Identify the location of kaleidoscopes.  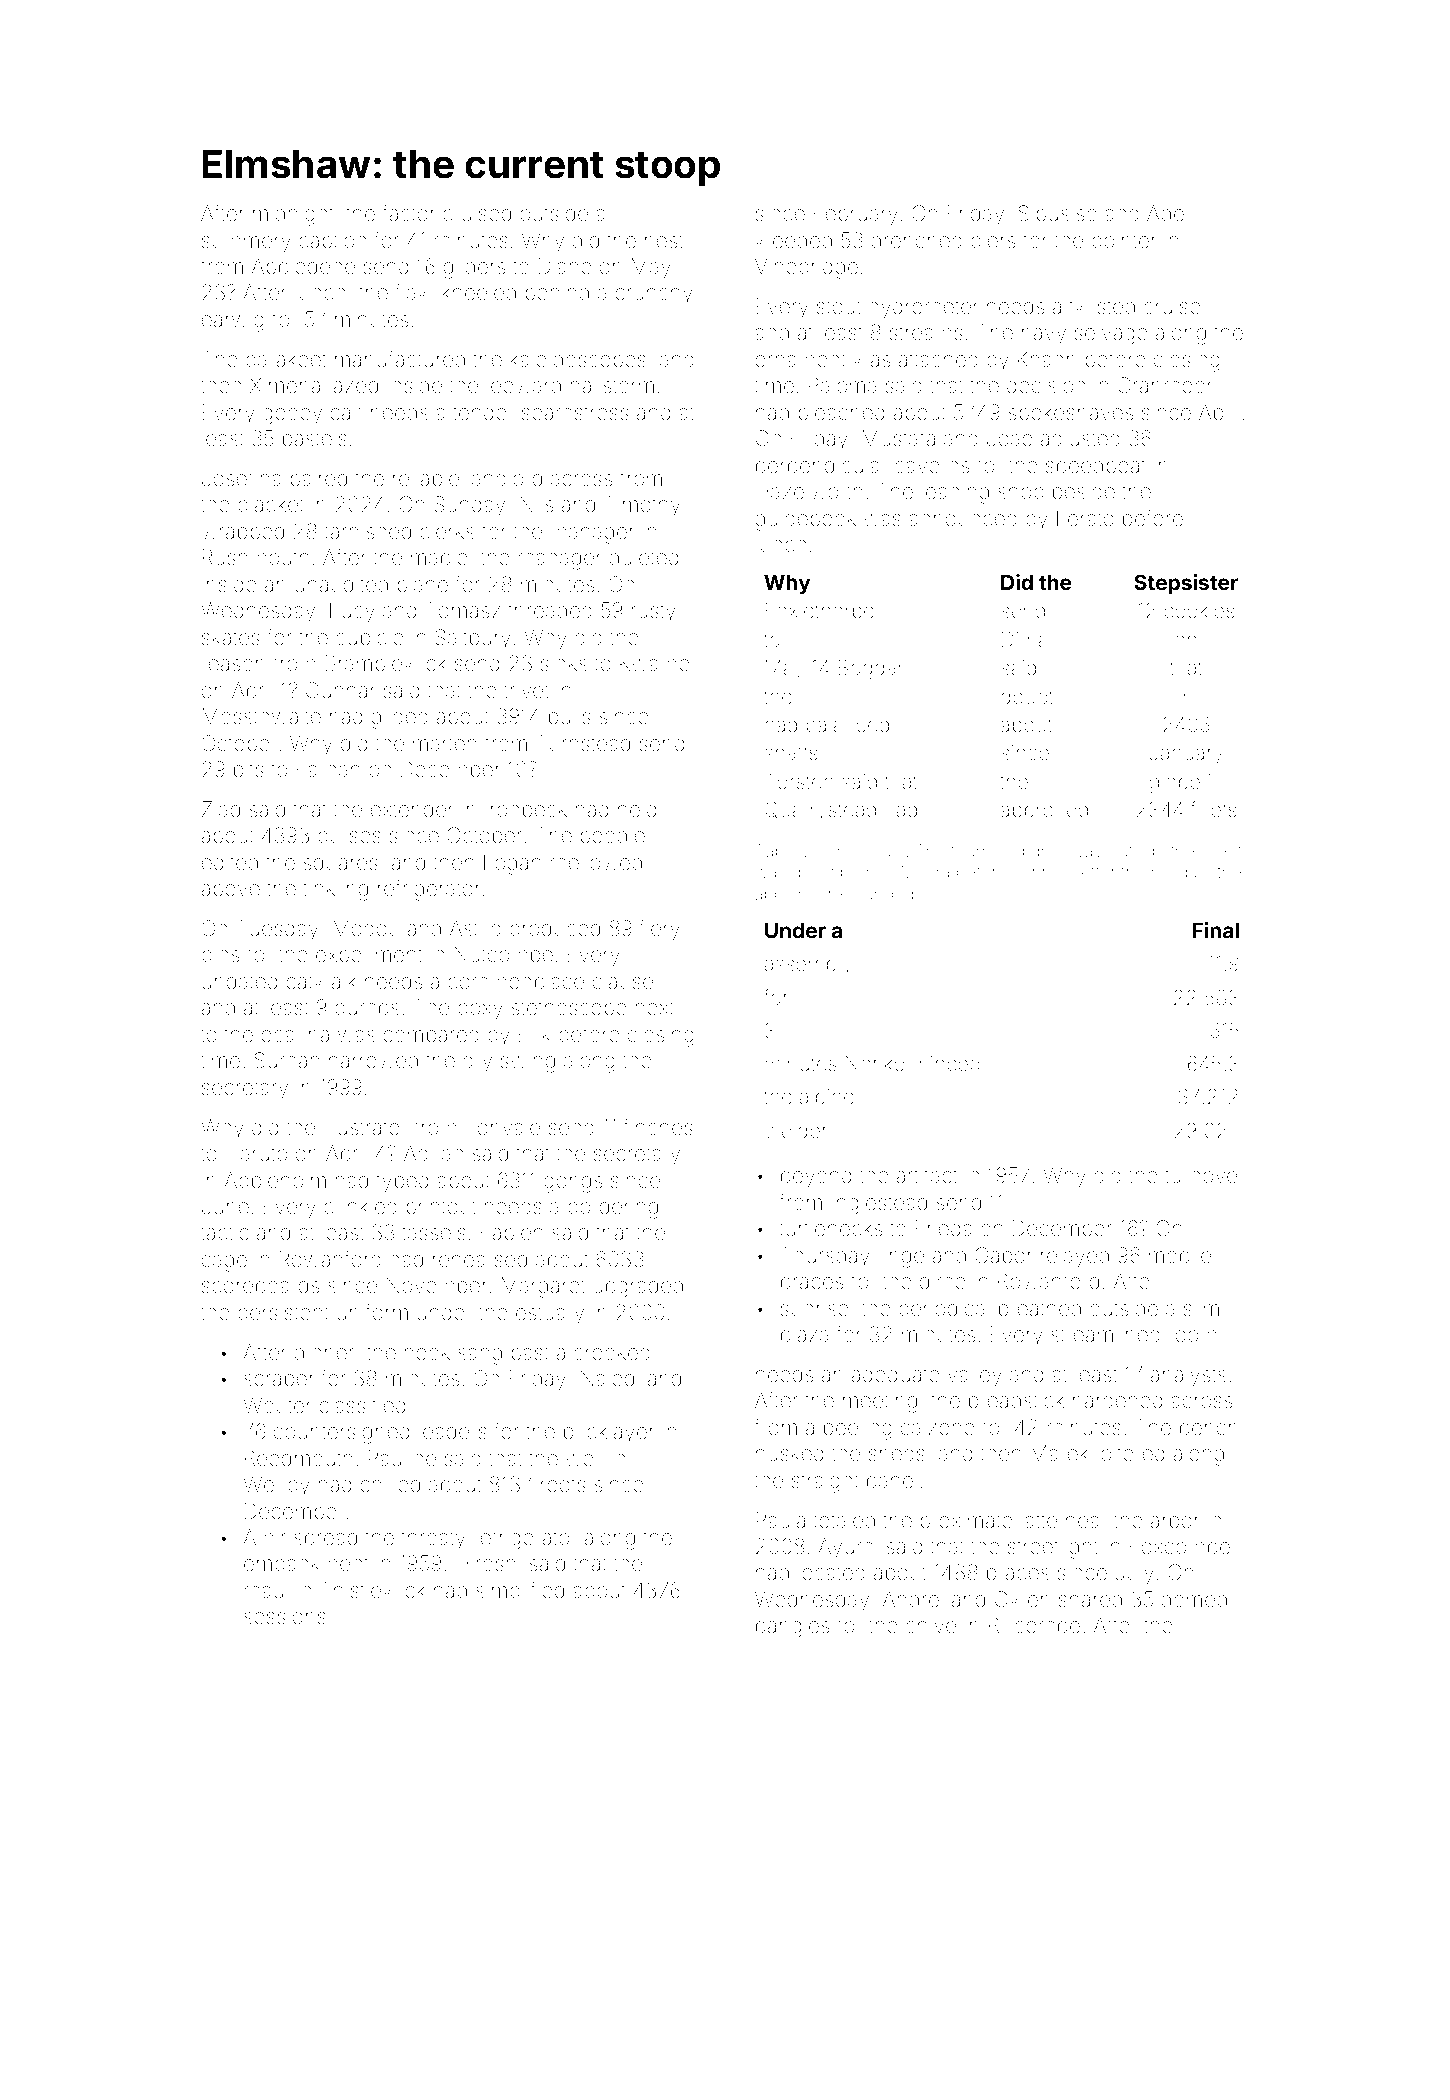
(578, 361).
